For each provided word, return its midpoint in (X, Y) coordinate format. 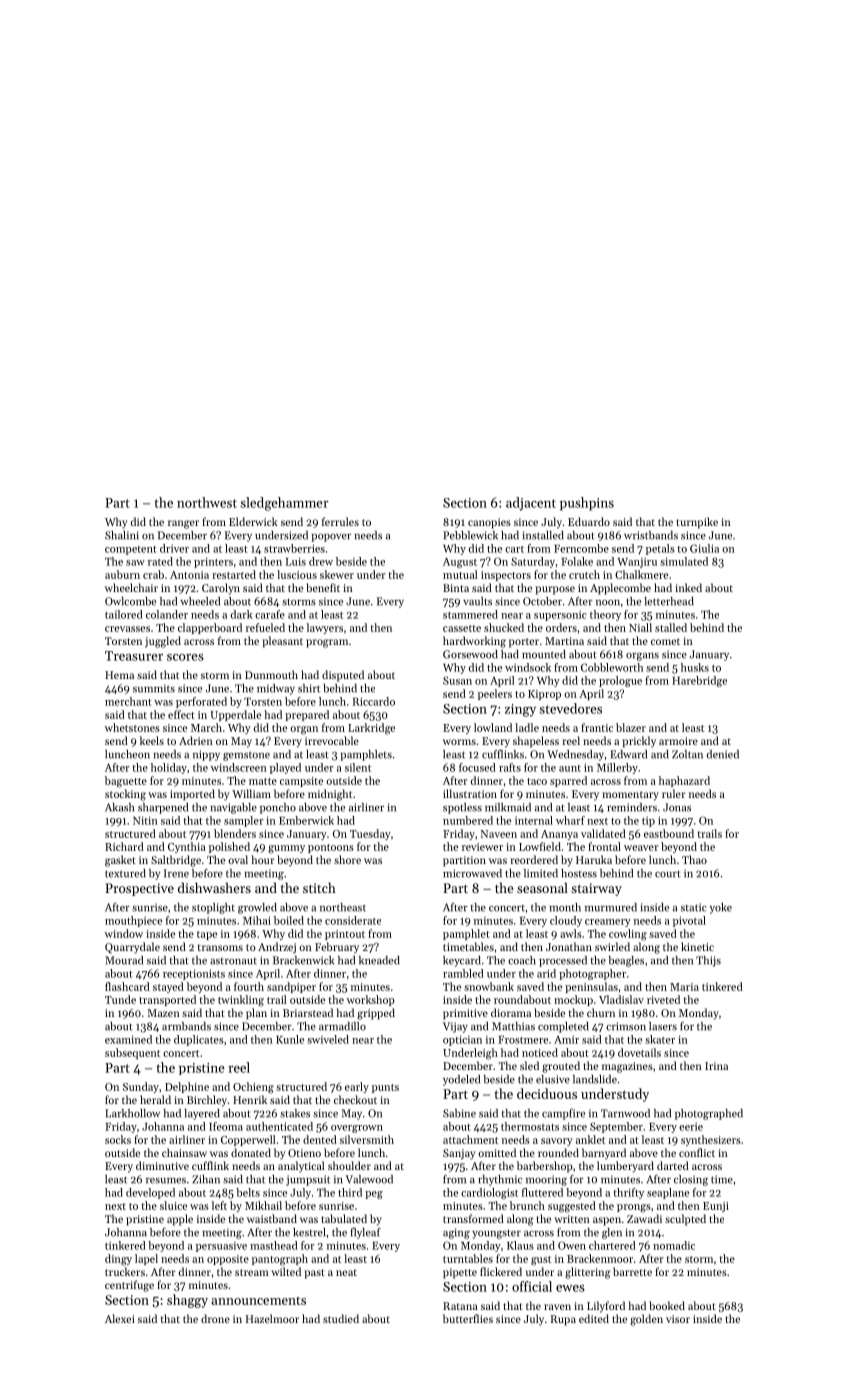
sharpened (163, 808)
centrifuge (129, 1286)
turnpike (697, 523)
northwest (207, 502)
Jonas (677, 807)
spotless (462, 808)
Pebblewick (470, 535)
